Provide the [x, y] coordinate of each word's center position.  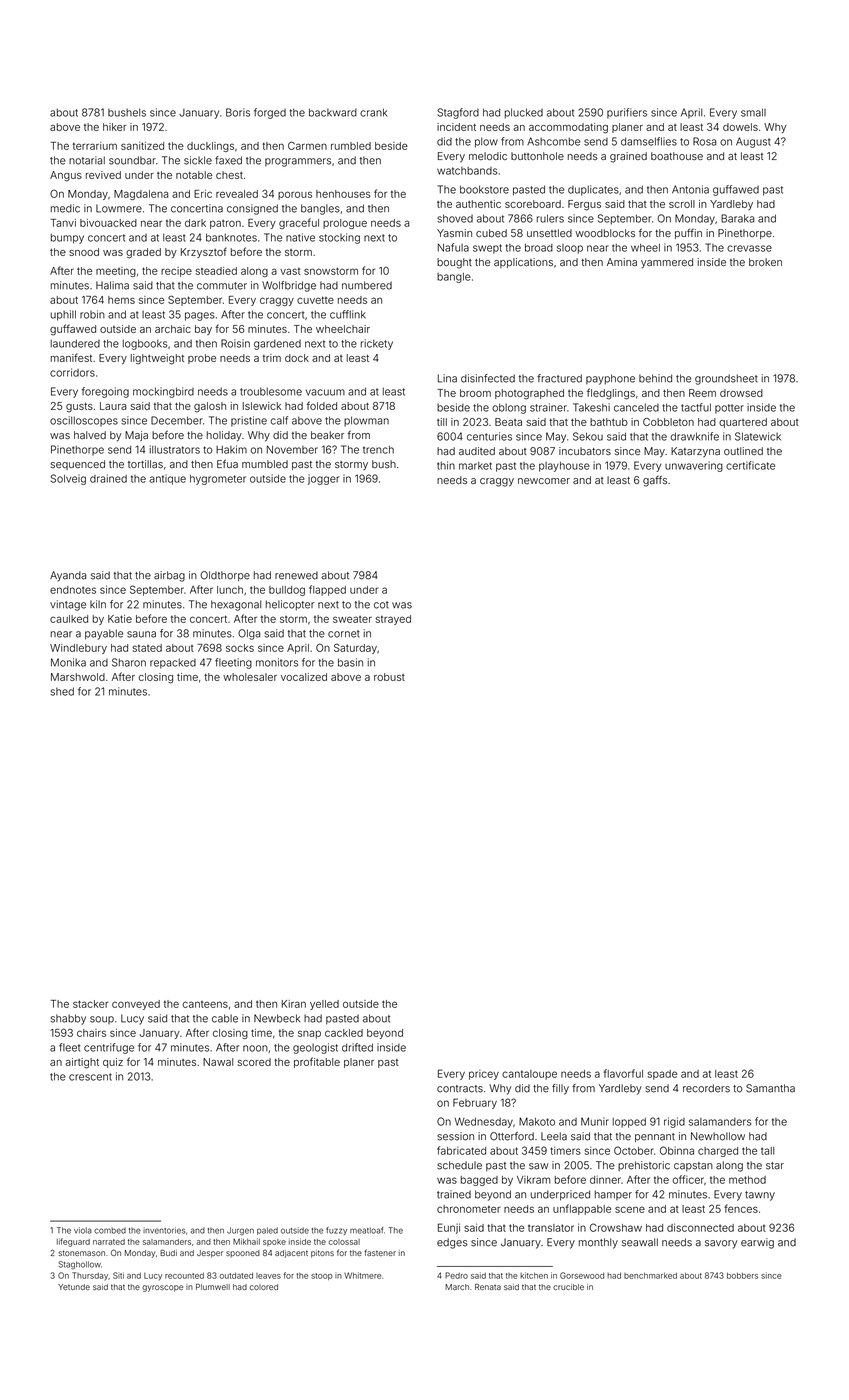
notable [194, 175]
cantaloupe [529, 1075]
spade [662, 1075]
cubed [491, 233]
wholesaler [250, 677]
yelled [324, 1005]
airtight [82, 1063]
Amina [622, 262]
